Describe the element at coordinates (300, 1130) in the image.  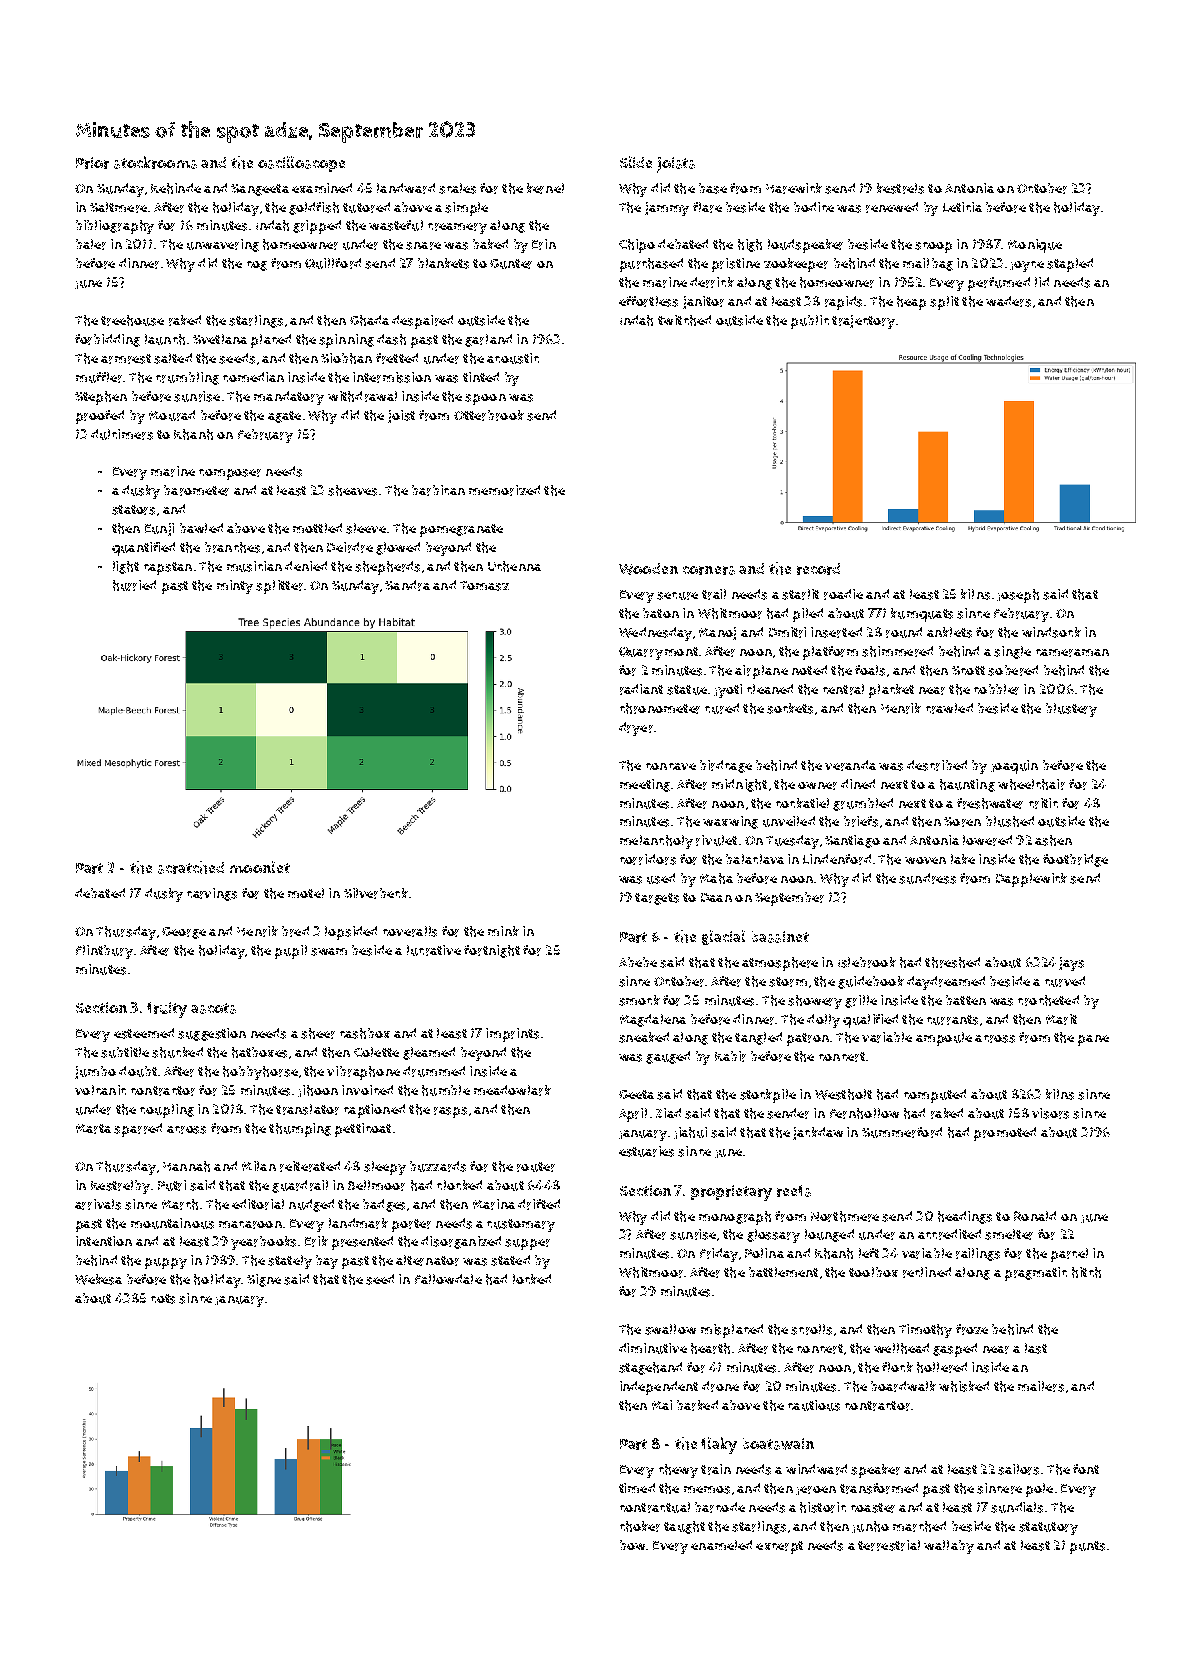
I see `thumping` at that location.
